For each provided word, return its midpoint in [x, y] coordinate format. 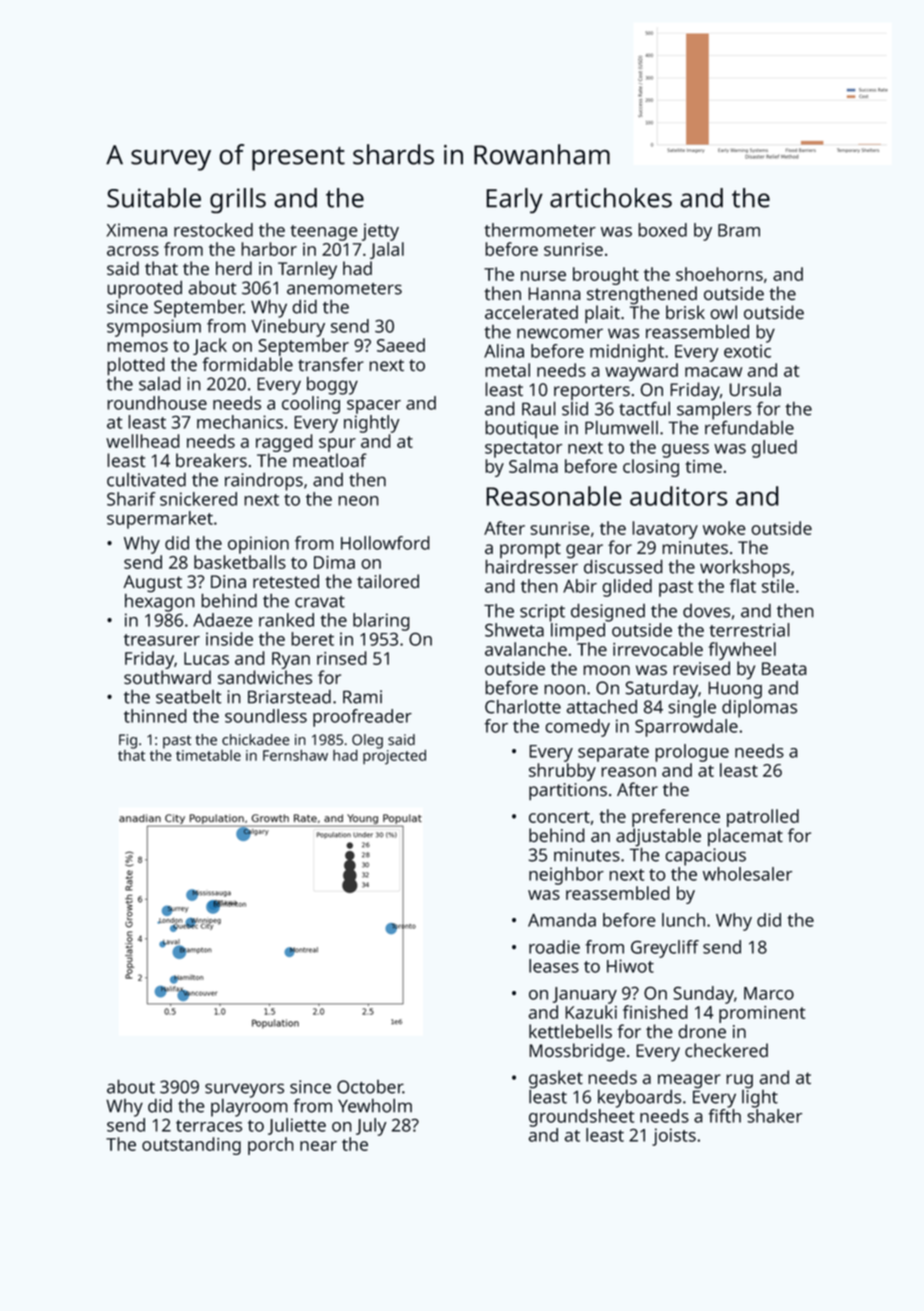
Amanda [562, 920]
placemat [745, 837]
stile [778, 586]
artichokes [611, 198]
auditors [679, 496]
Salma [533, 466]
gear [584, 551]
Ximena [136, 230]
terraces [209, 1126]
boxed [662, 230]
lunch [683, 920]
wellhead [143, 441]
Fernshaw [295, 755]
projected [394, 757]
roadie [554, 947]
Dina [228, 582]
